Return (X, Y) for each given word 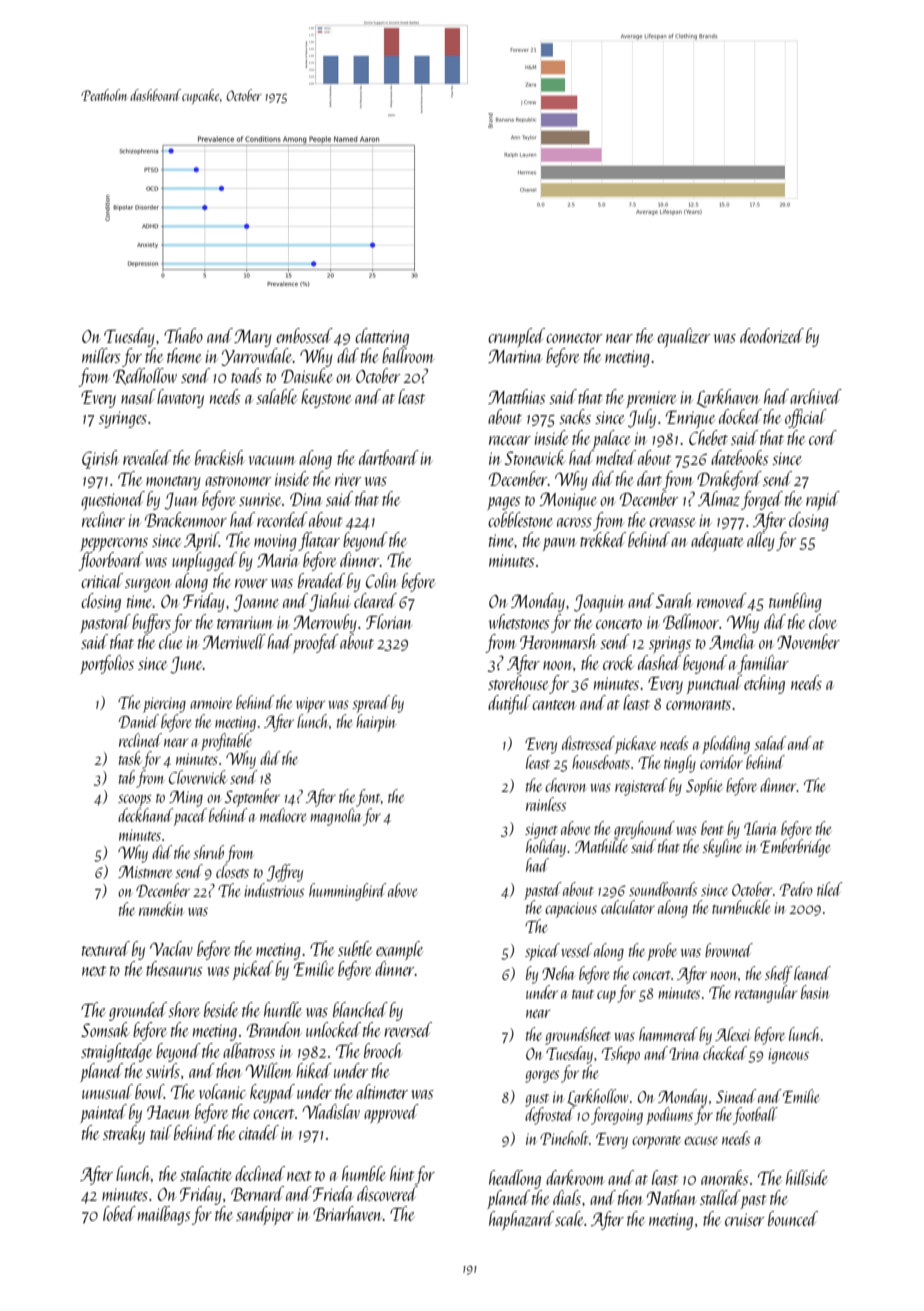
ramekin (161, 909)
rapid (823, 500)
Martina (515, 356)
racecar (510, 440)
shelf (779, 975)
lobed (119, 1213)
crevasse (672, 522)
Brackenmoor (186, 519)
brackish (220, 457)
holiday (546, 848)
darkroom (575, 1177)
